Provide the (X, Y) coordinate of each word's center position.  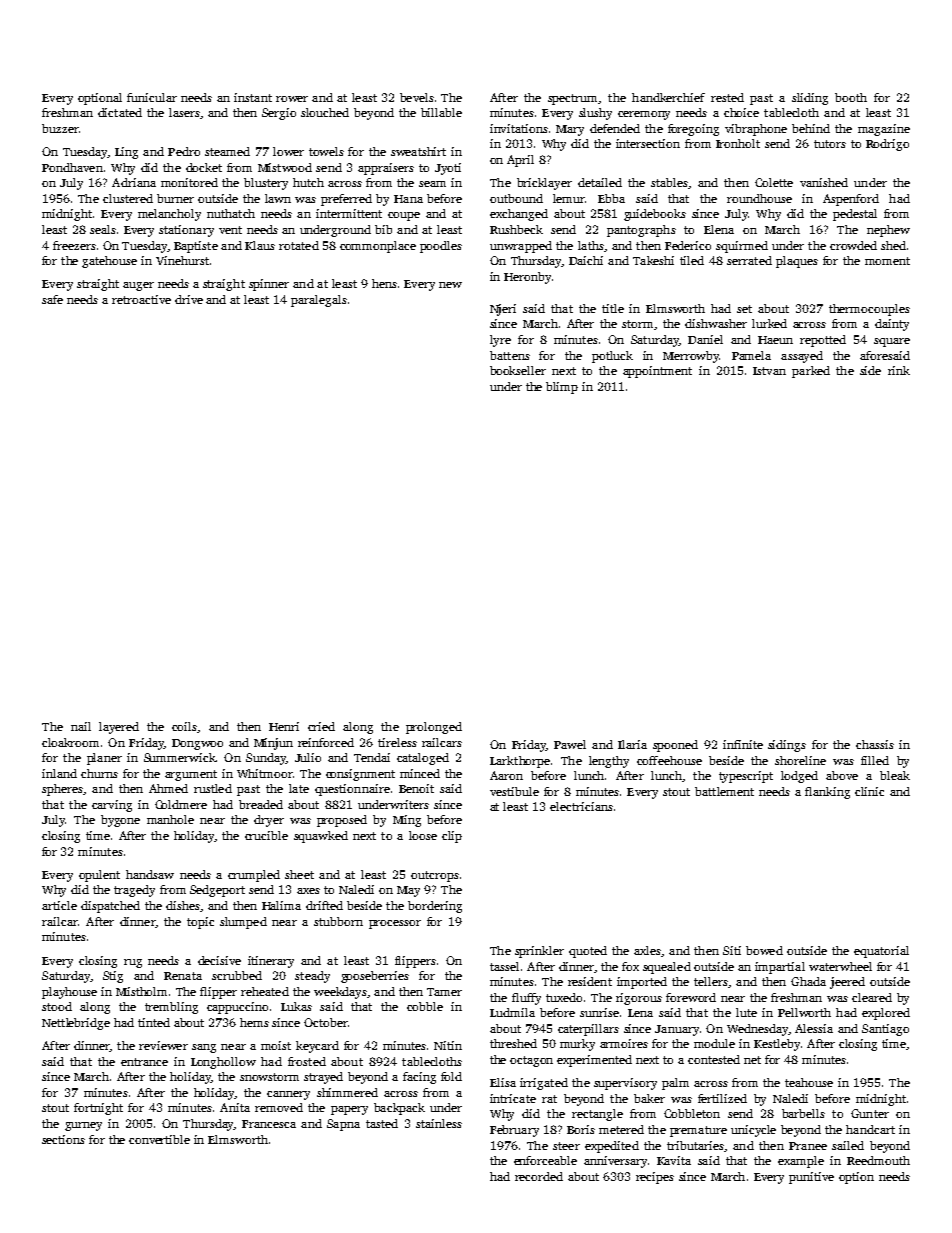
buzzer (60, 128)
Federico (688, 245)
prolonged (434, 728)
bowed (764, 950)
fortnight (98, 1109)
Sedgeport (217, 891)
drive (189, 299)
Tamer (444, 992)
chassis (875, 744)
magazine (884, 130)
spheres (62, 790)
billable (441, 112)
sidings (787, 746)
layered (119, 728)
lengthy (609, 762)
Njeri (503, 310)
